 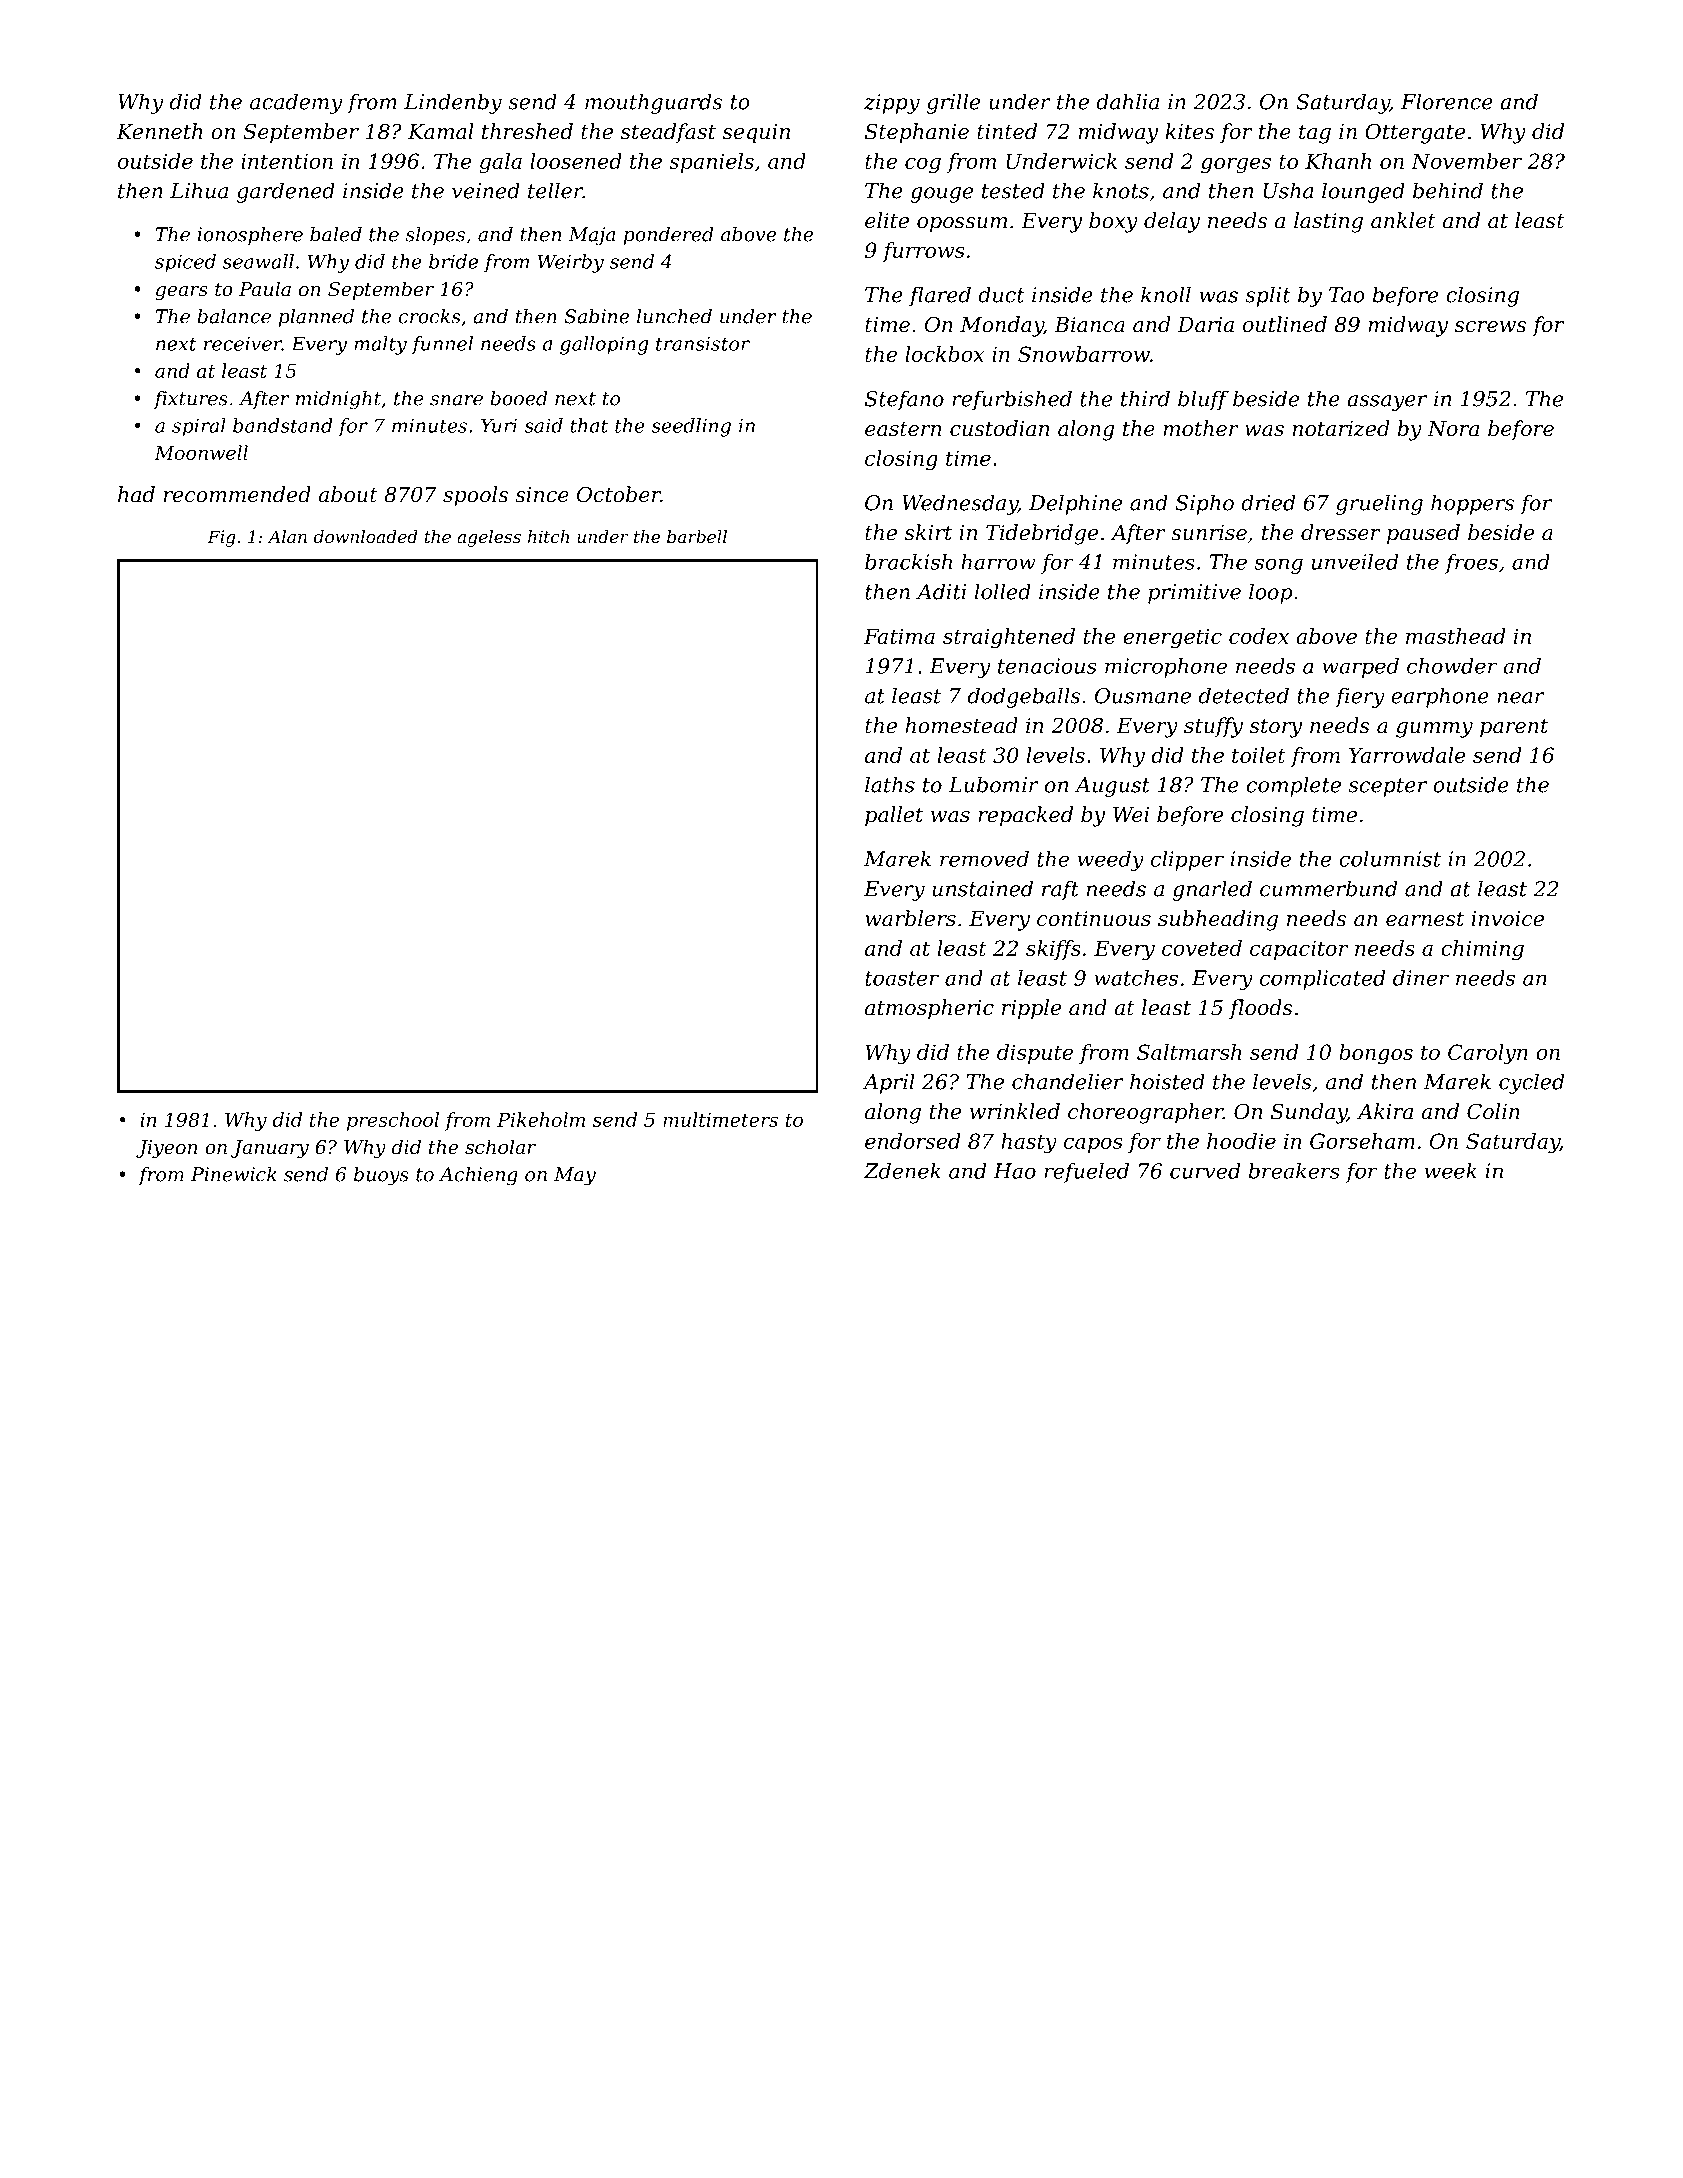 I want to click on preschool, so click(x=393, y=1121).
